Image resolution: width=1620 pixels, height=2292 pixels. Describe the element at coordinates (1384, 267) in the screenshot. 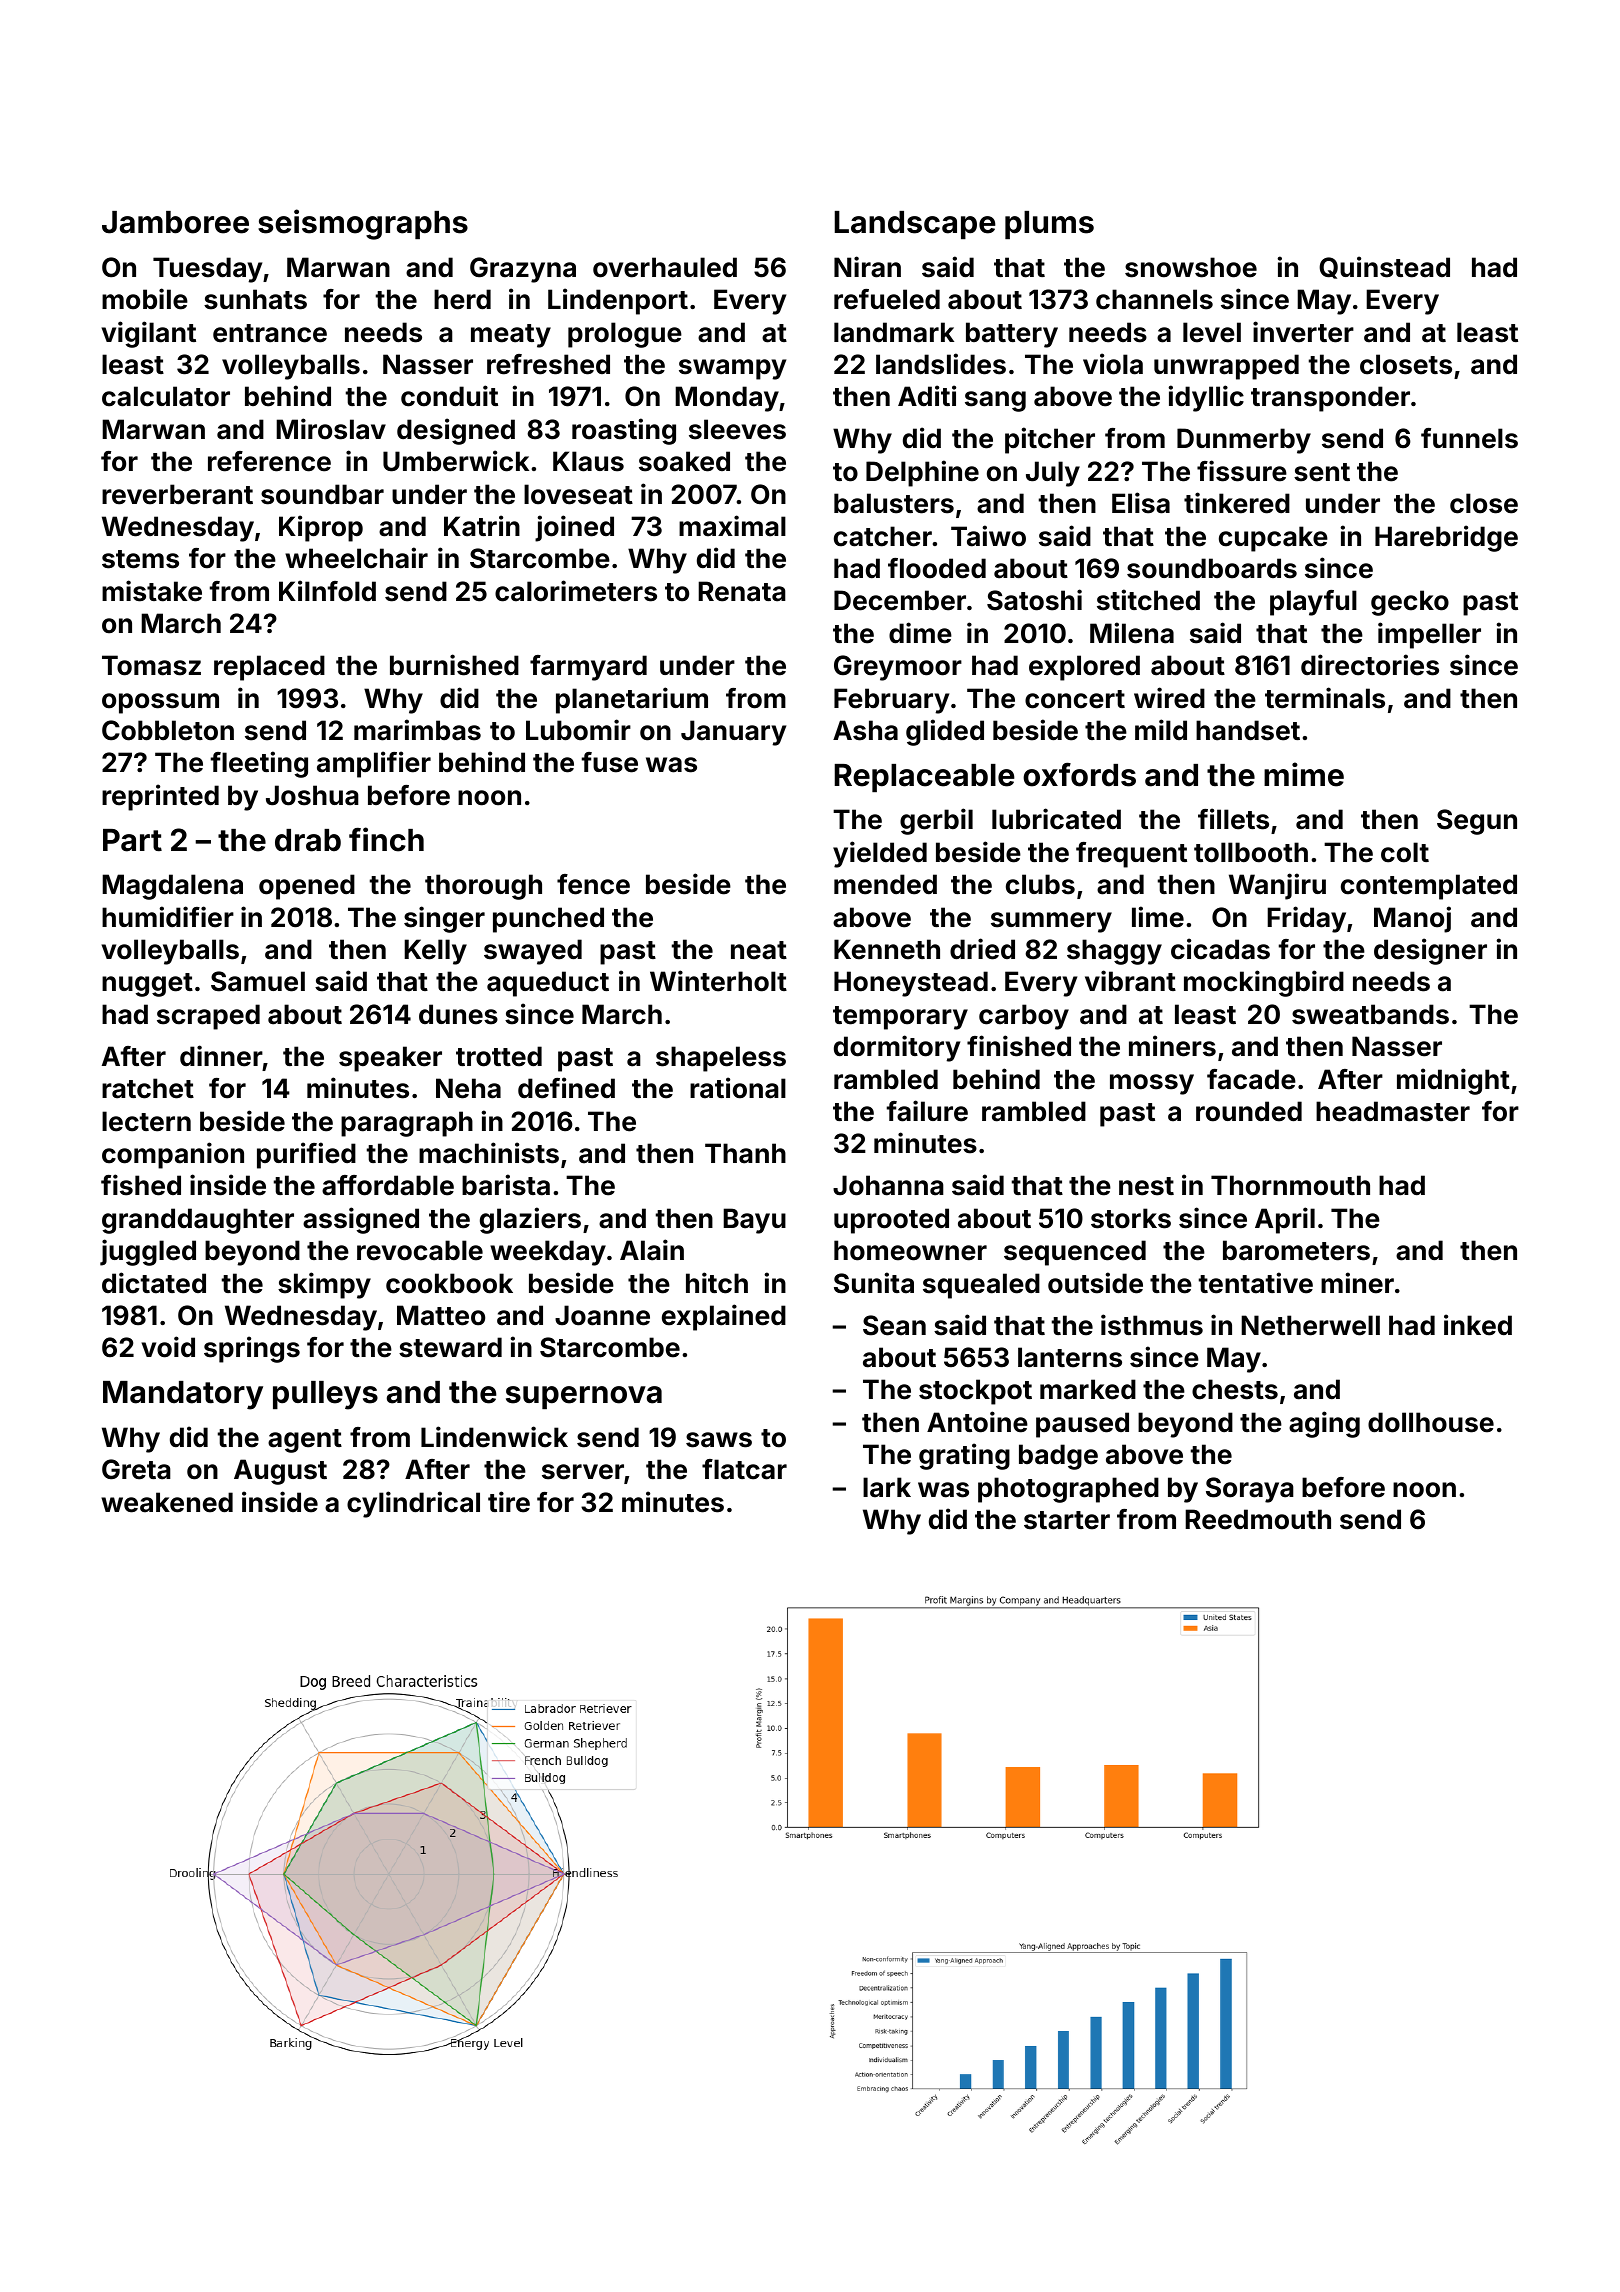

I see `Quinstead` at that location.
